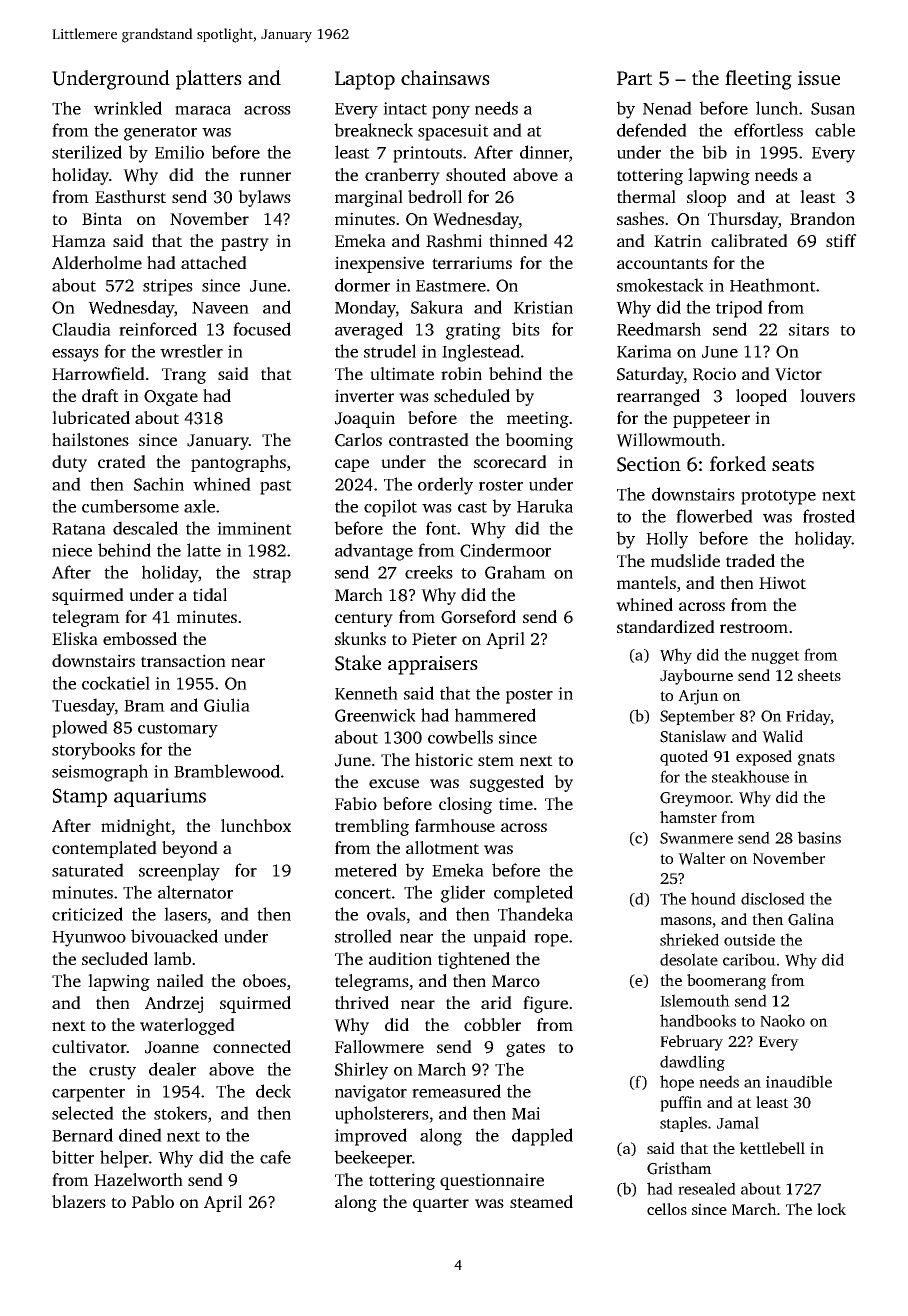 This image has width=908, height=1316. What do you see at coordinates (773, 285) in the image?
I see `Heathmont` at bounding box center [773, 285].
